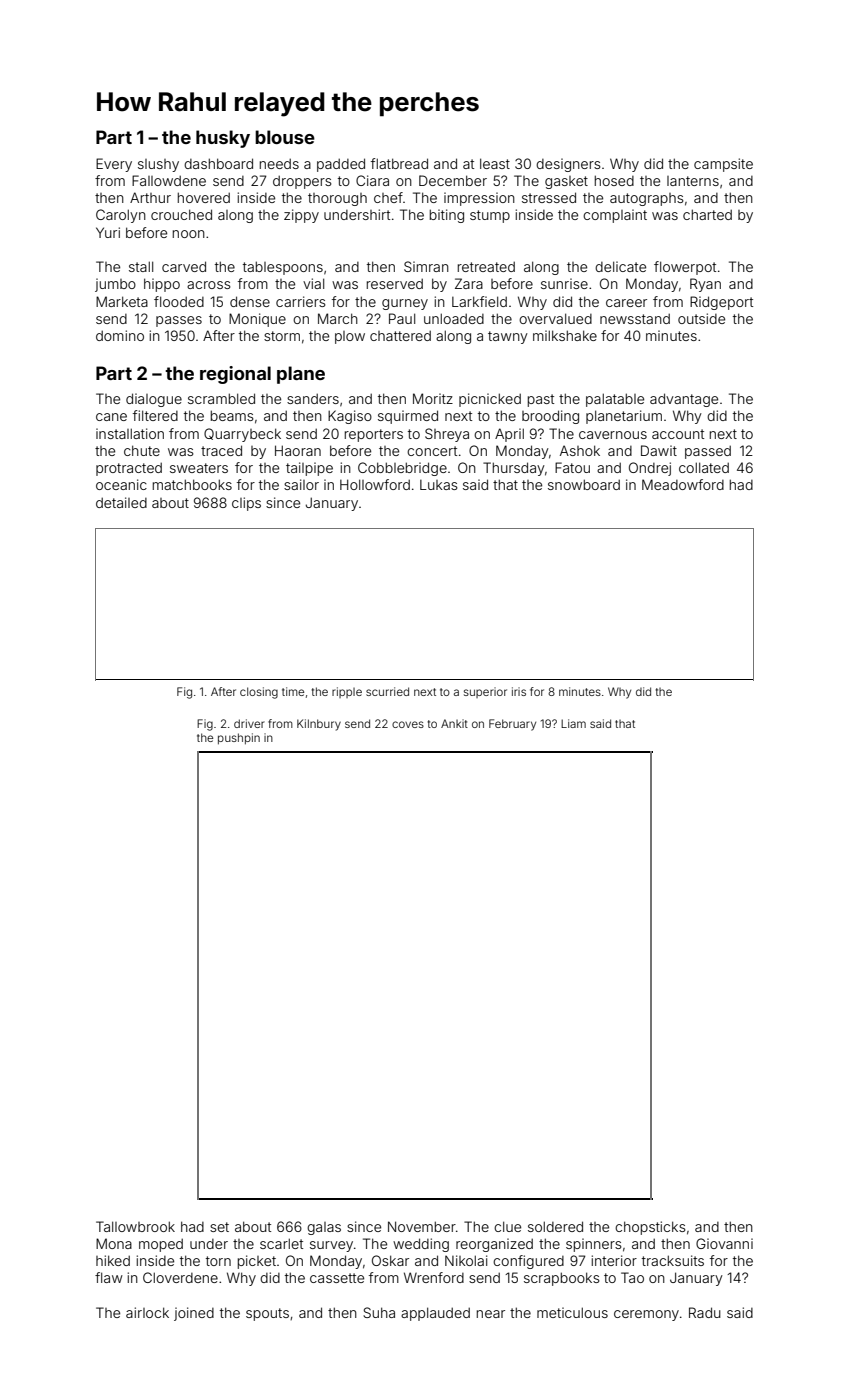 This screenshot has width=849, height=1400. What do you see at coordinates (650, 1228) in the screenshot?
I see `chopsticks` at bounding box center [650, 1228].
